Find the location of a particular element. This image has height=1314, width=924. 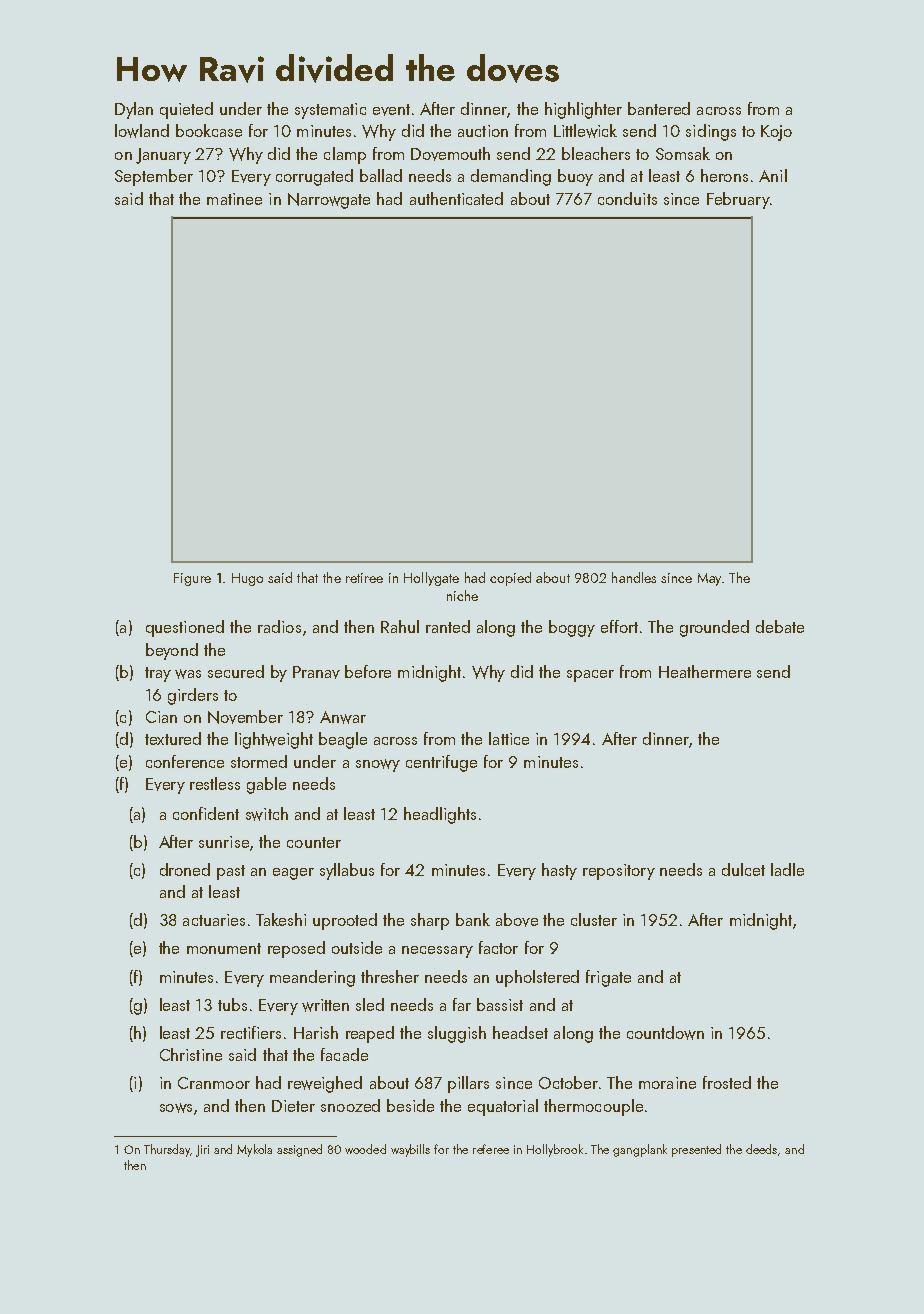

quieted is located at coordinates (186, 110).
